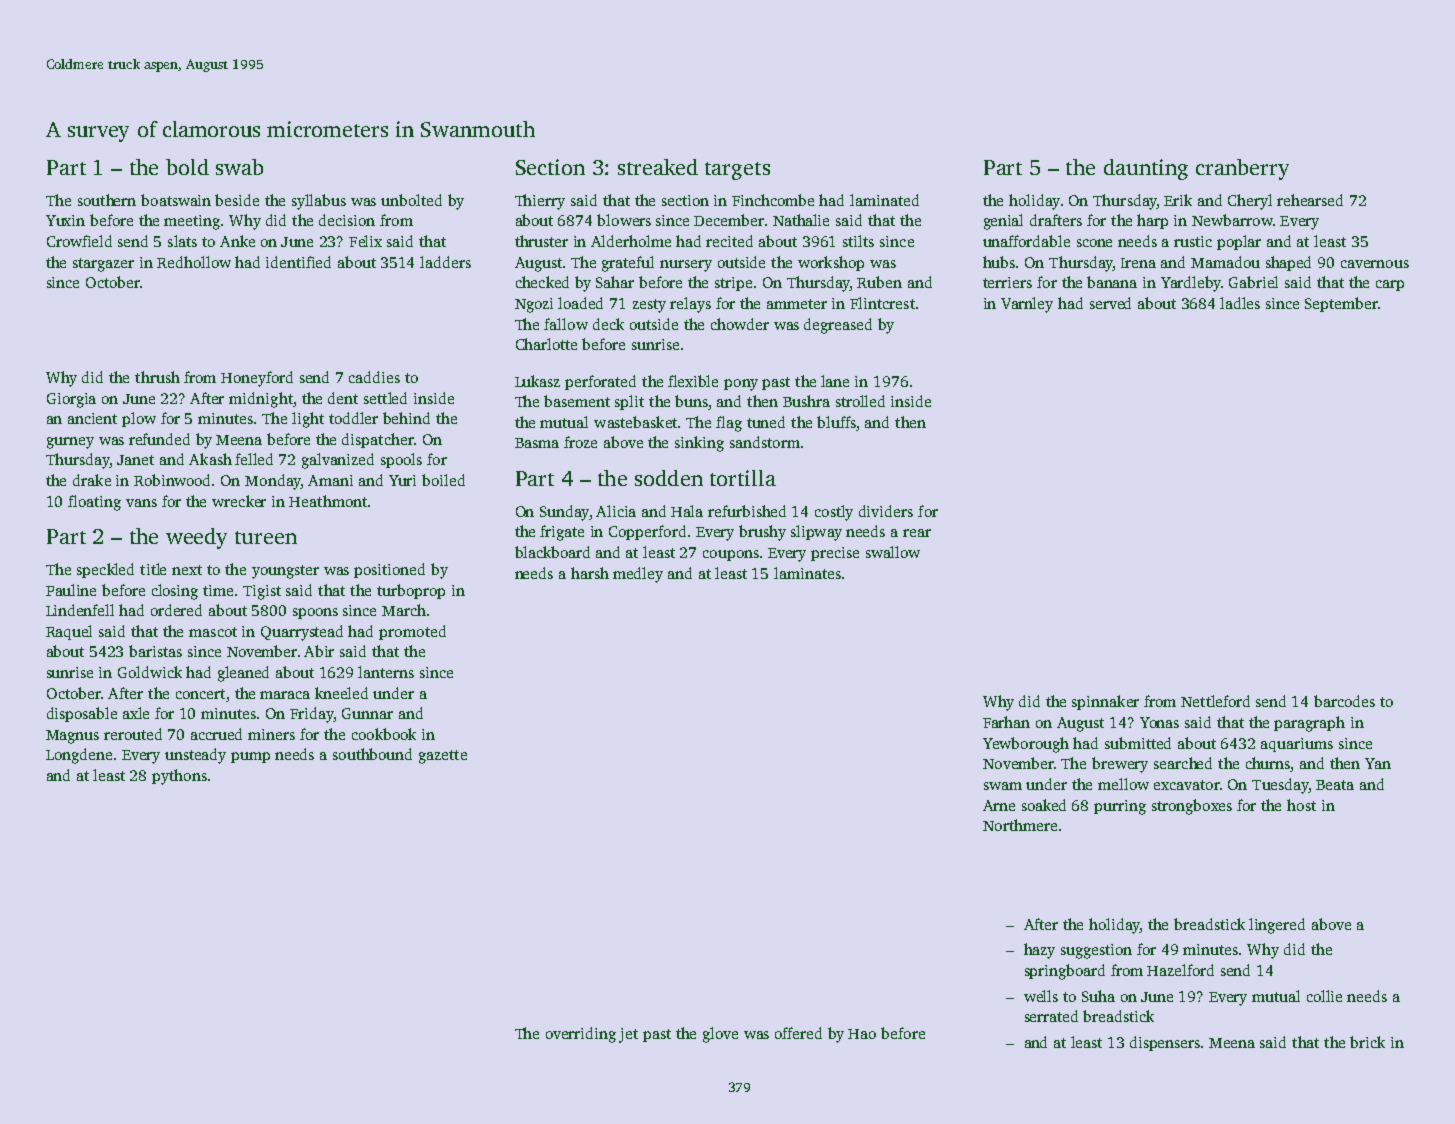 The image size is (1455, 1124). Describe the element at coordinates (893, 552) in the screenshot. I see `swallow` at that location.
